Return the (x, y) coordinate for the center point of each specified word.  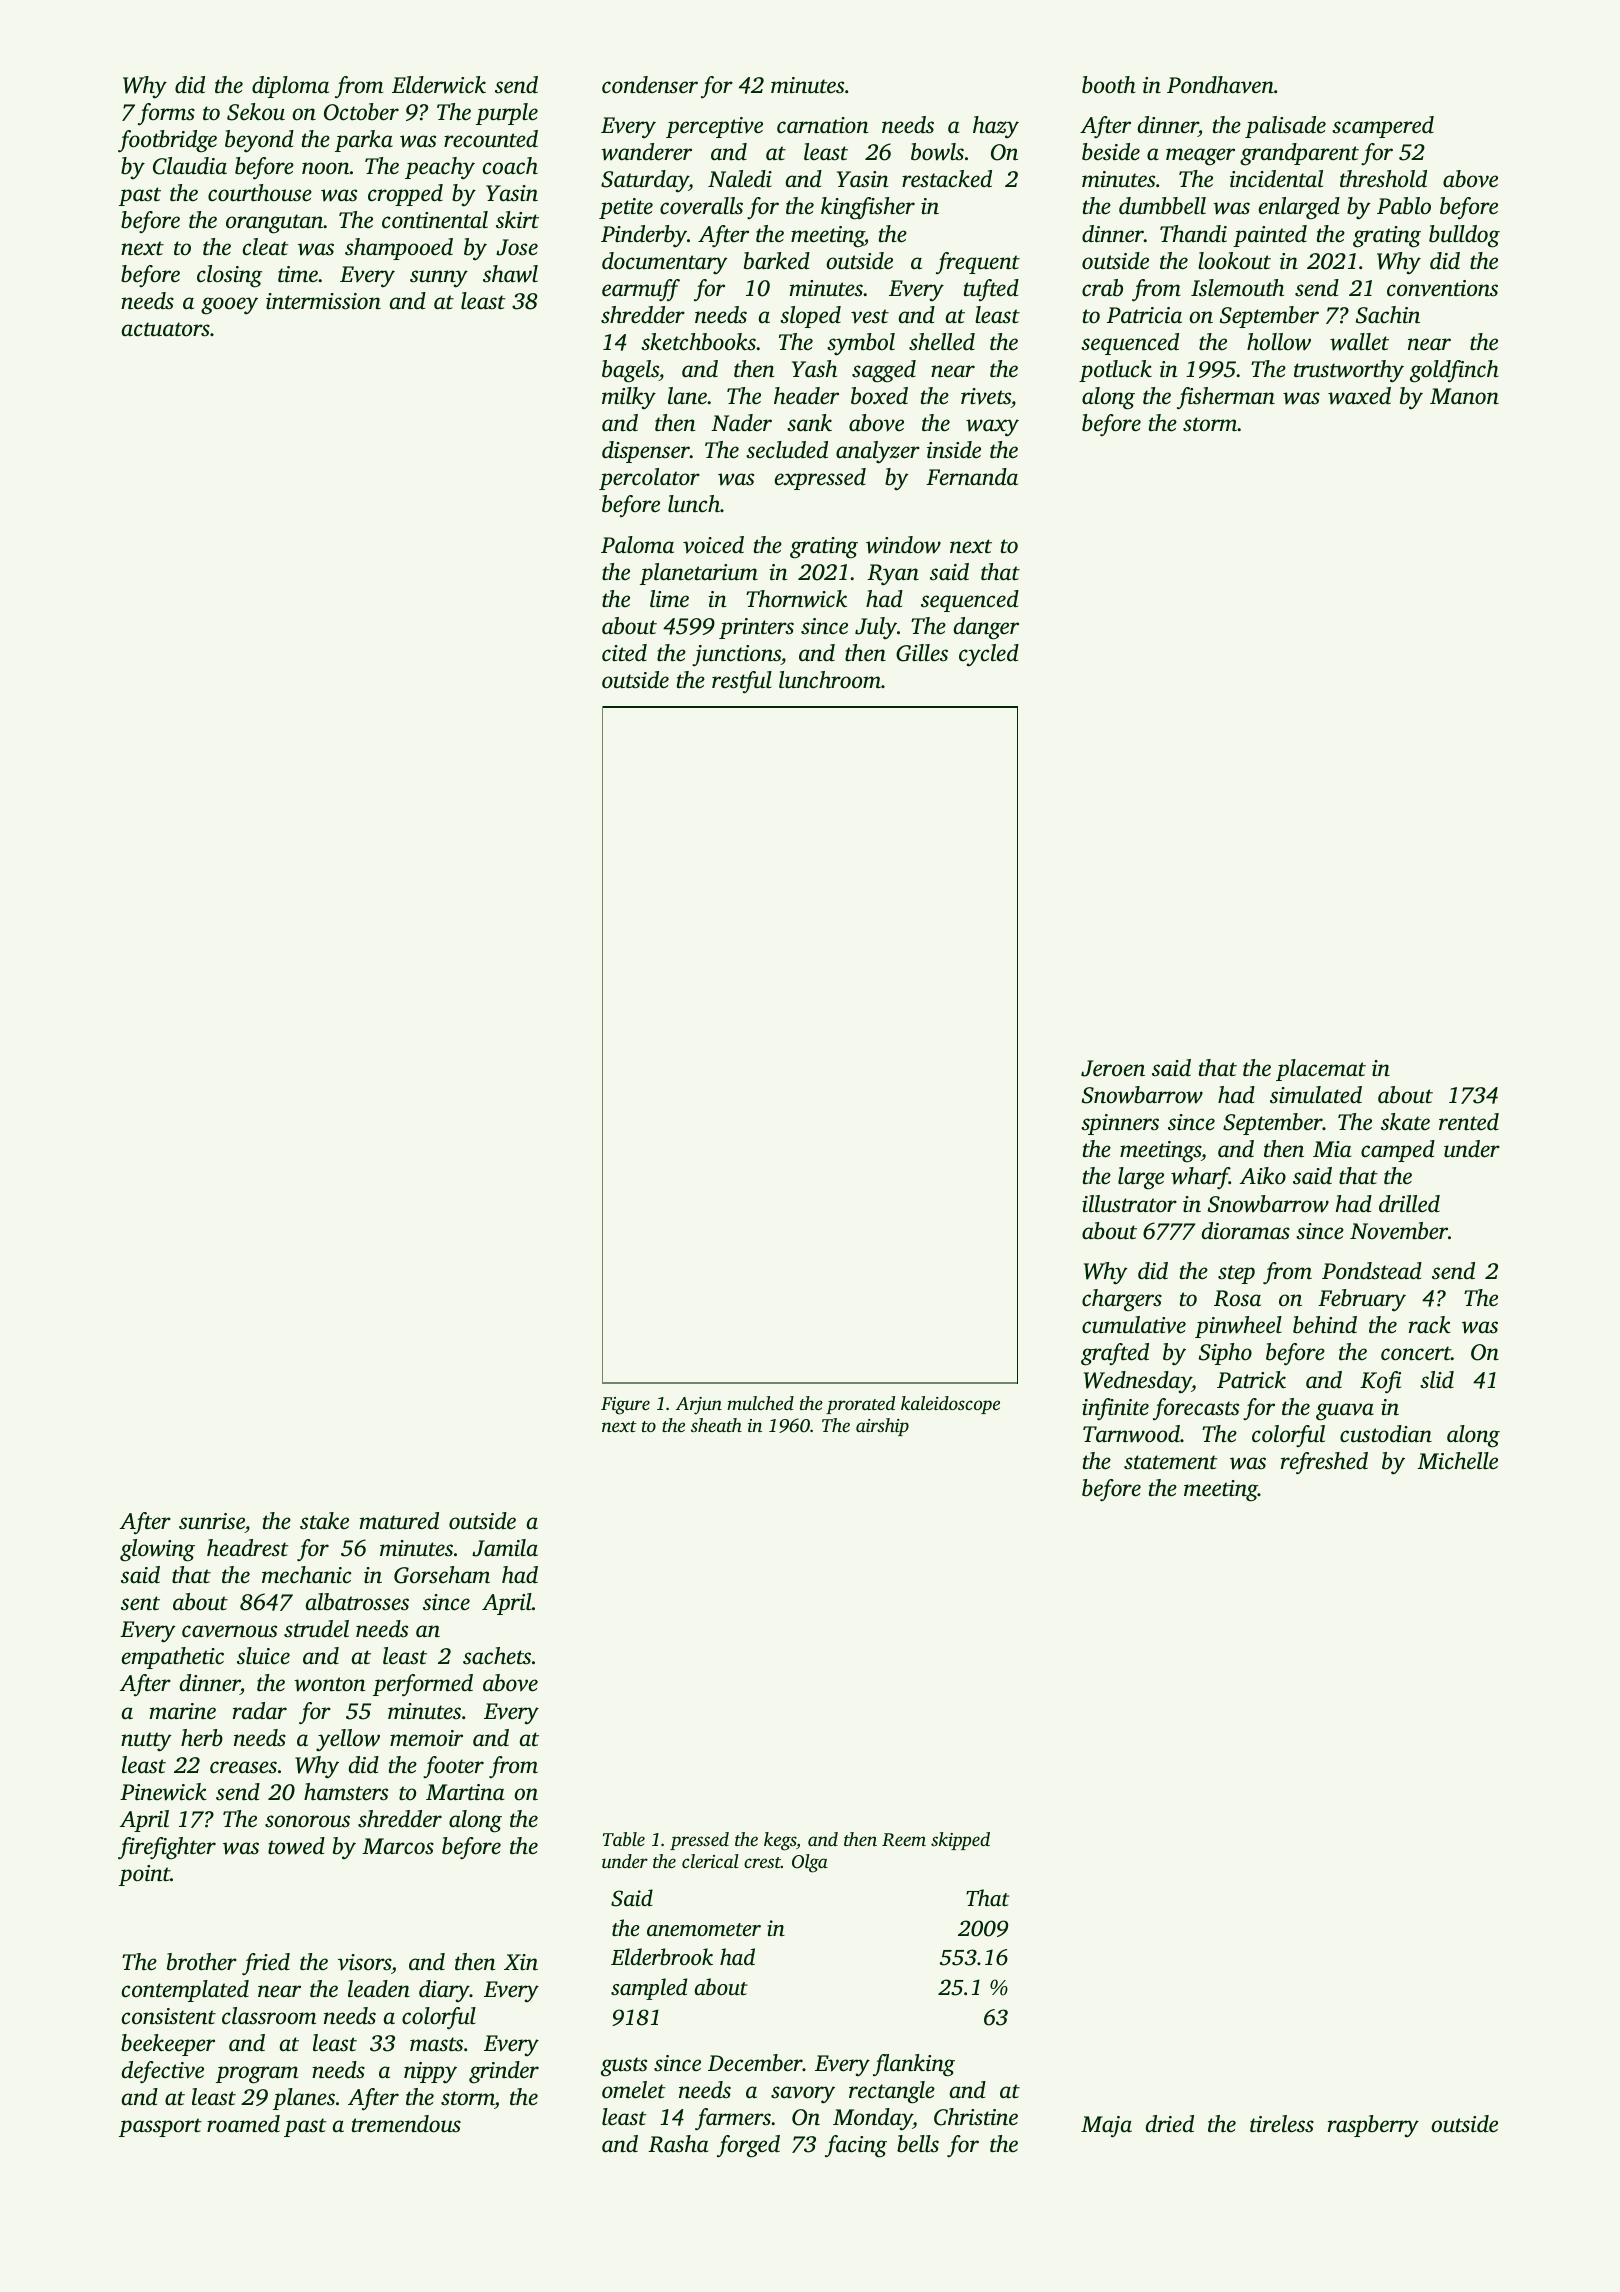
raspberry (1373, 2126)
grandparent (1299, 154)
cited (624, 653)
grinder (504, 2072)
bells (918, 2144)
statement (1171, 1462)
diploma (290, 87)
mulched (760, 1403)
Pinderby (644, 236)
